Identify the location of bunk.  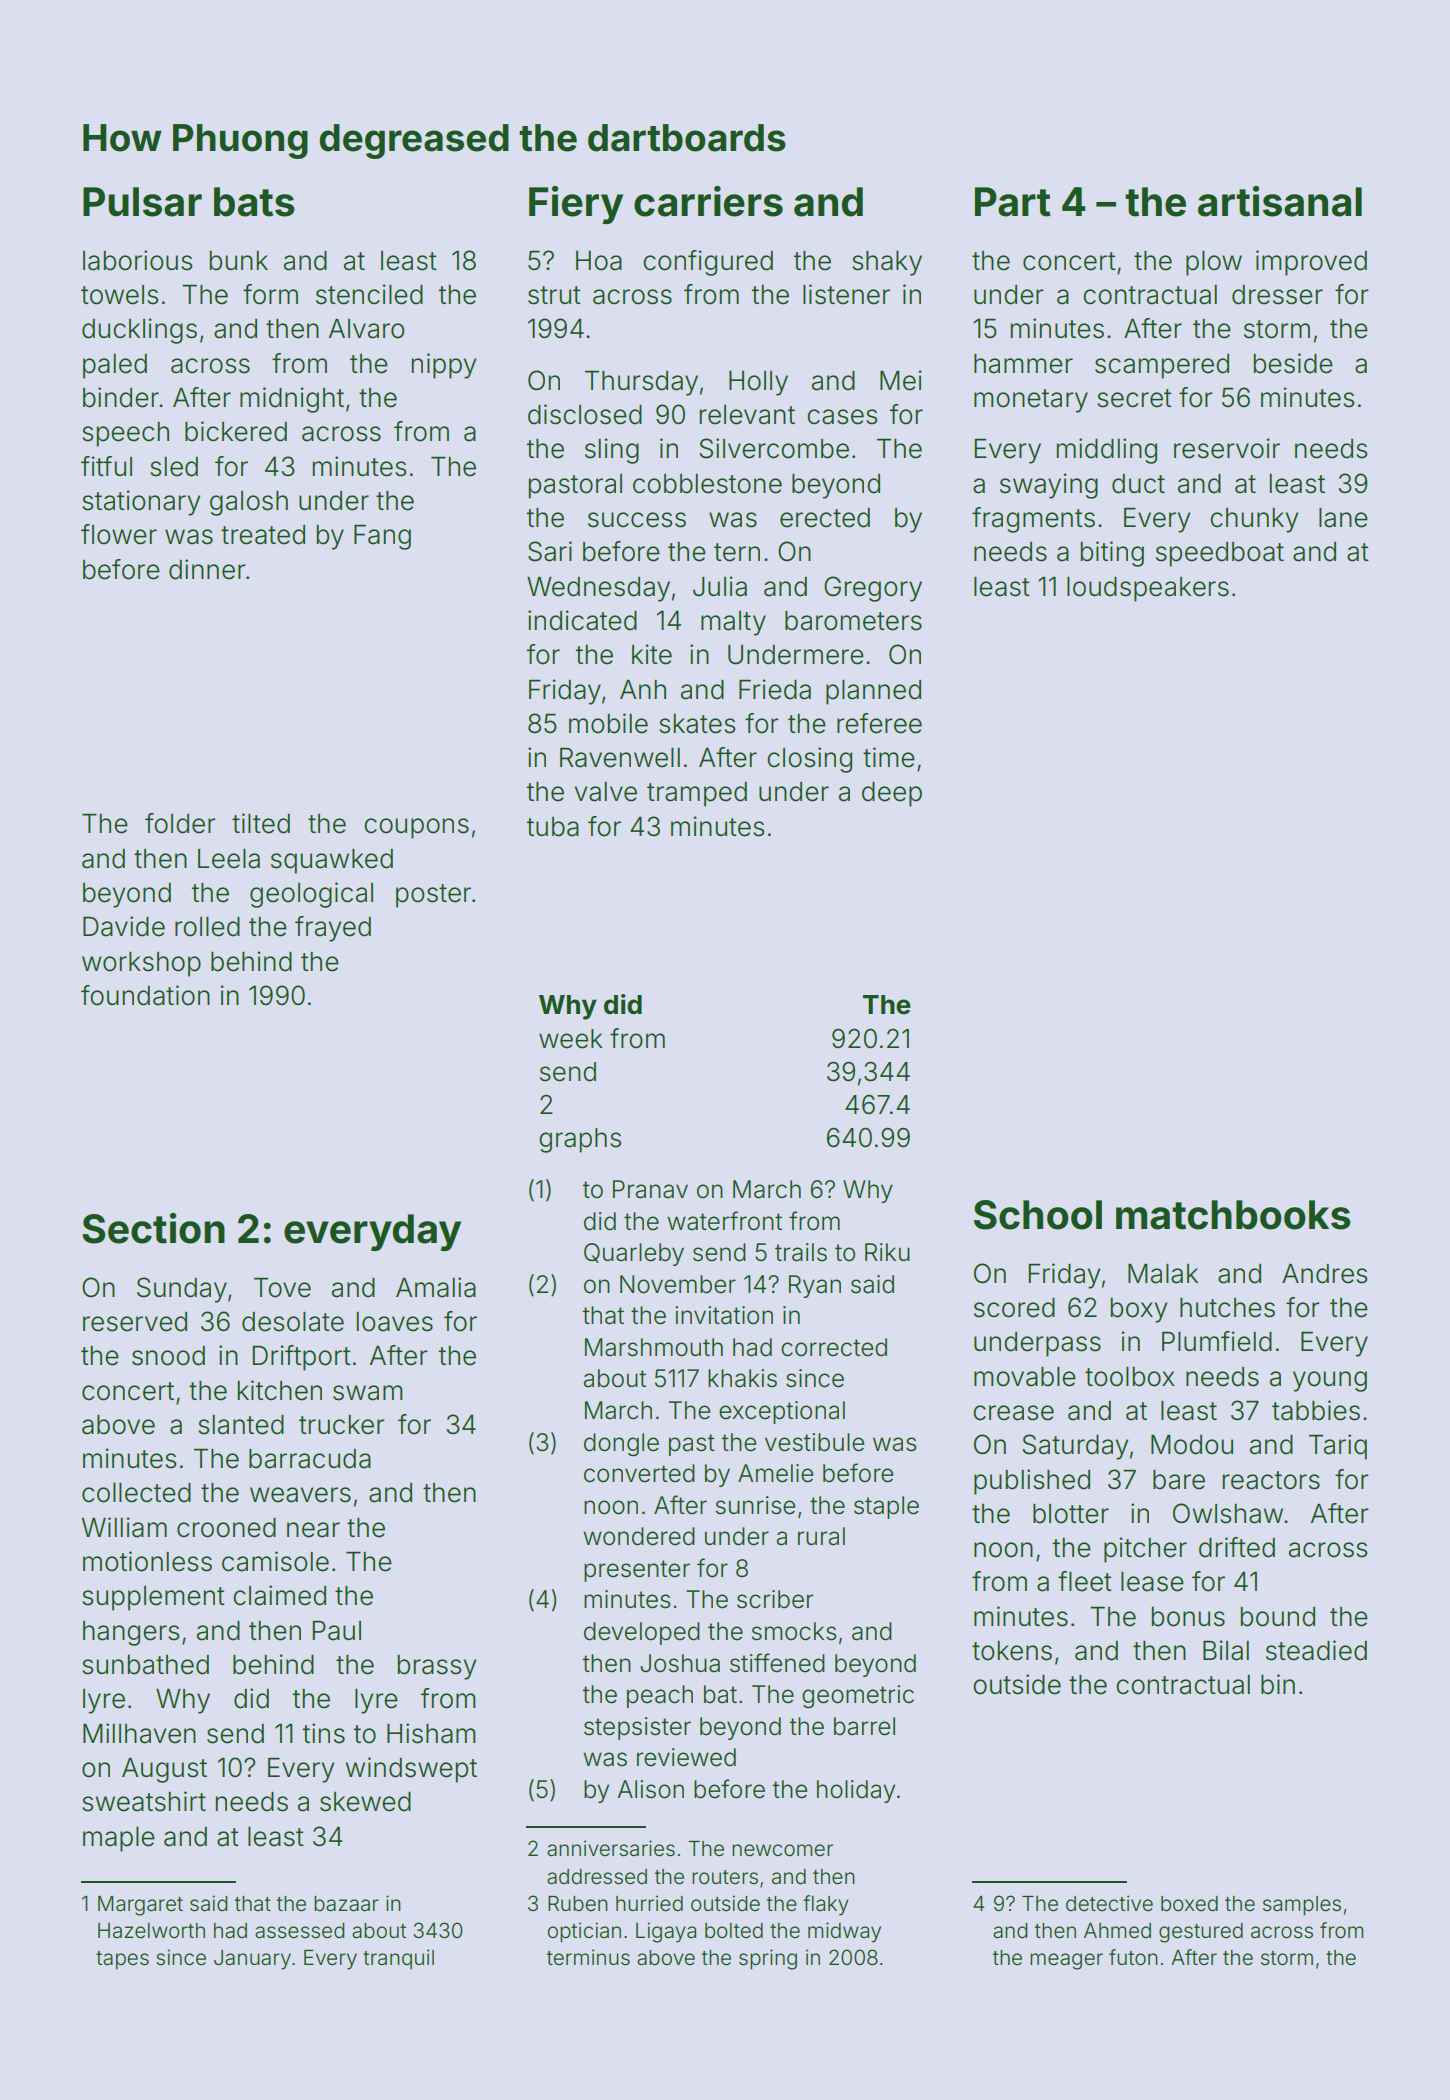
(238, 261).
